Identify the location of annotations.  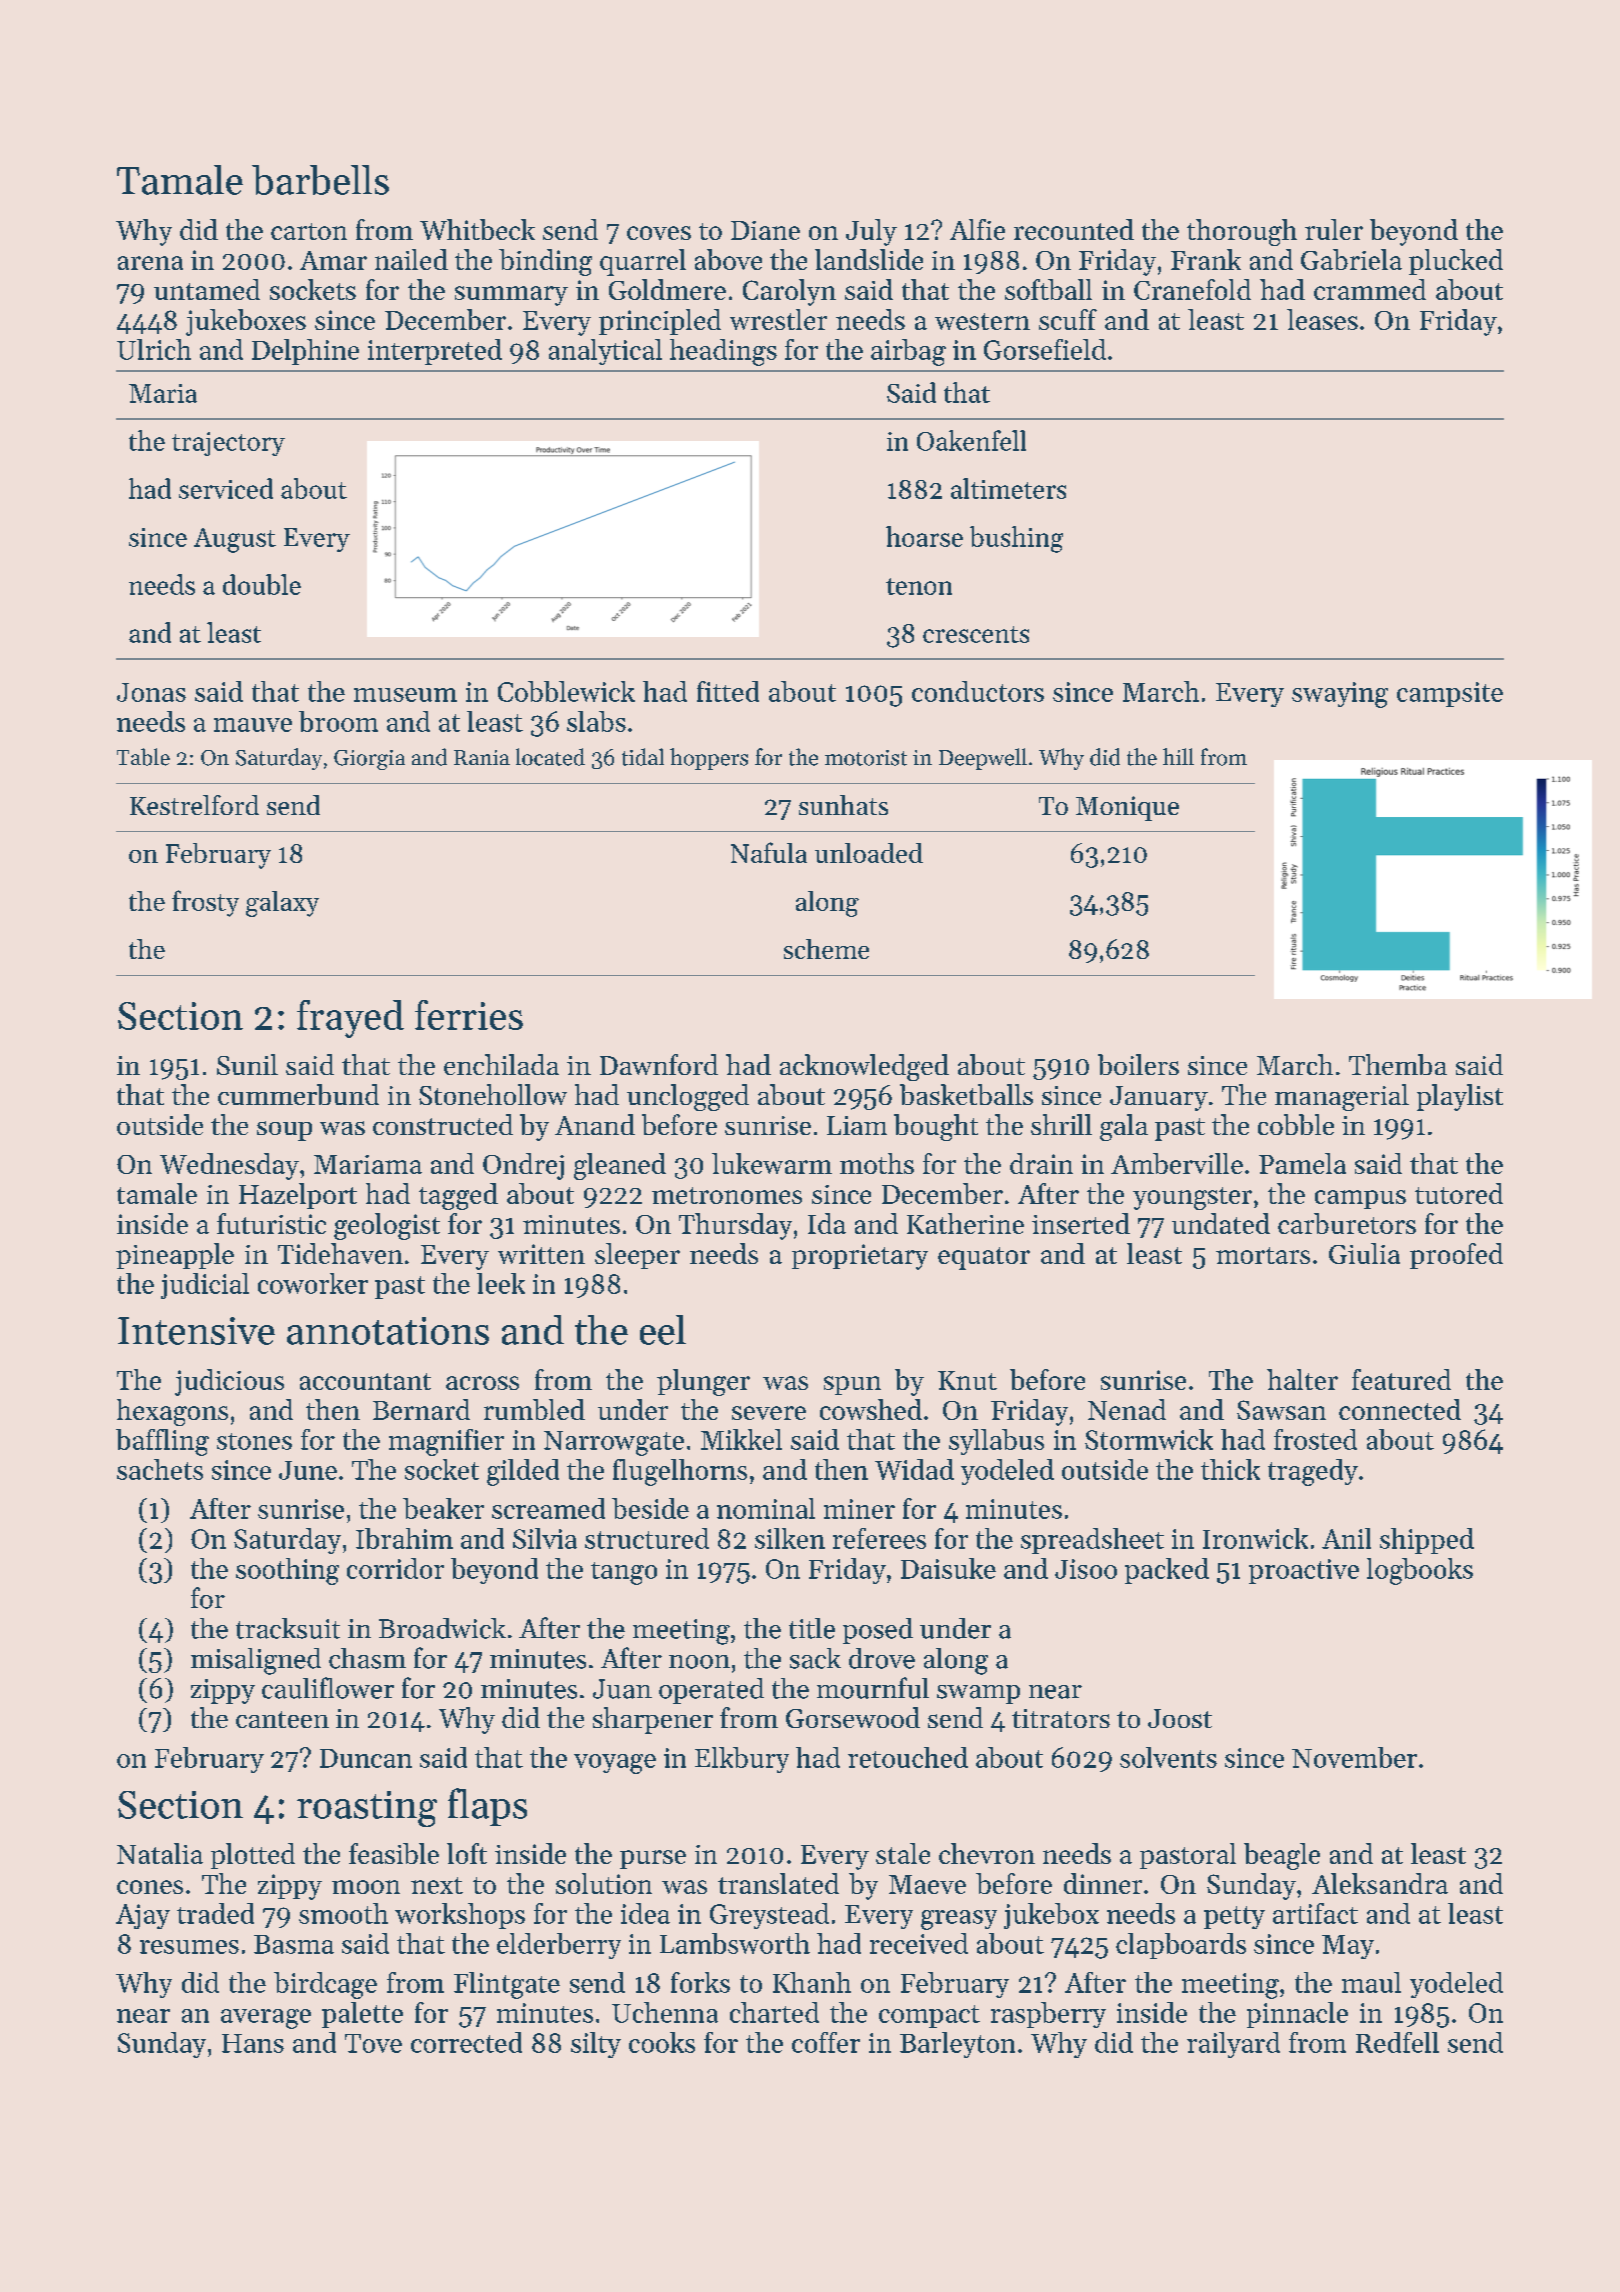
(388, 1331).
